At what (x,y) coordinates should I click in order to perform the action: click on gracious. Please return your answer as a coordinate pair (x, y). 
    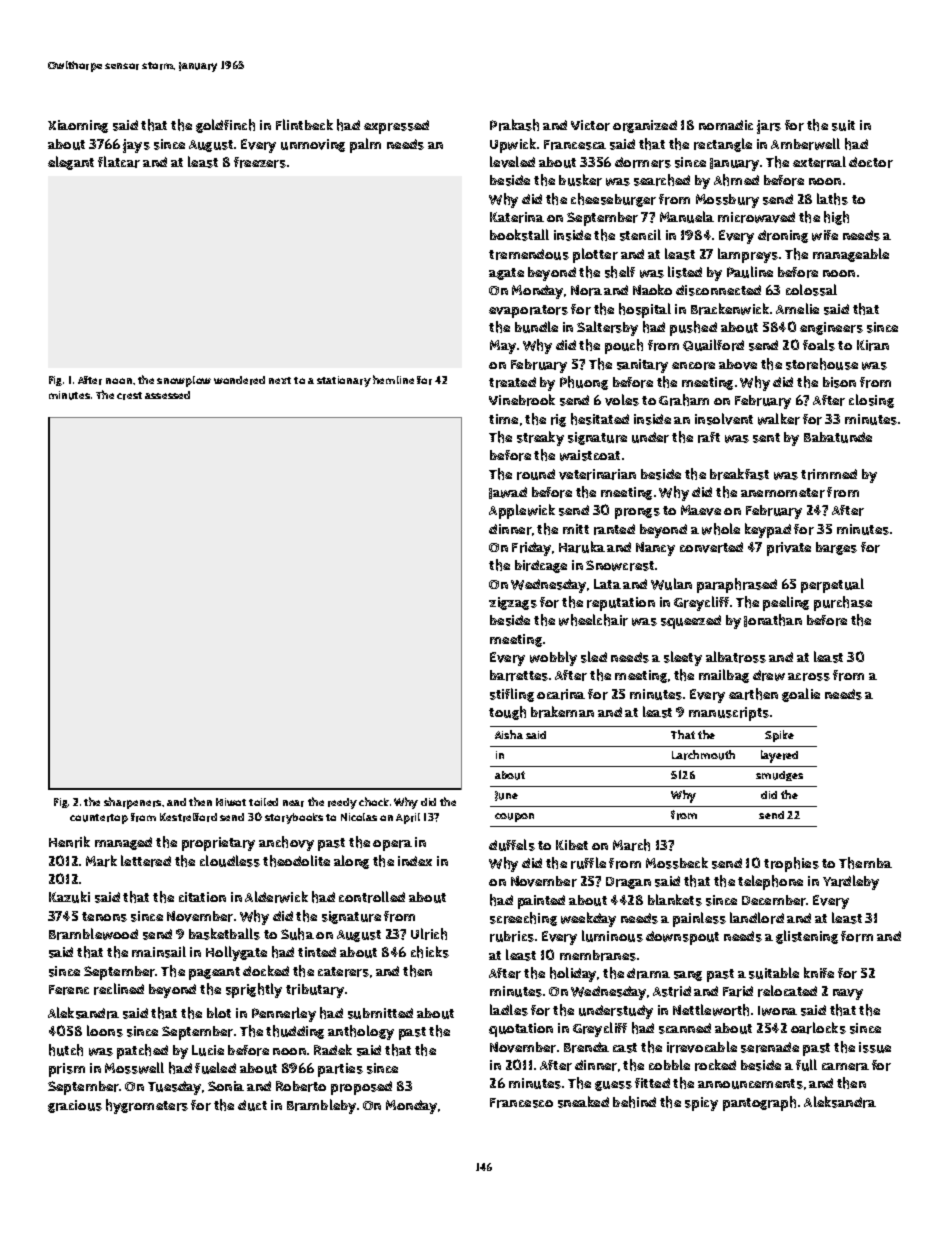
    Looking at the image, I should click on (75, 1106).
